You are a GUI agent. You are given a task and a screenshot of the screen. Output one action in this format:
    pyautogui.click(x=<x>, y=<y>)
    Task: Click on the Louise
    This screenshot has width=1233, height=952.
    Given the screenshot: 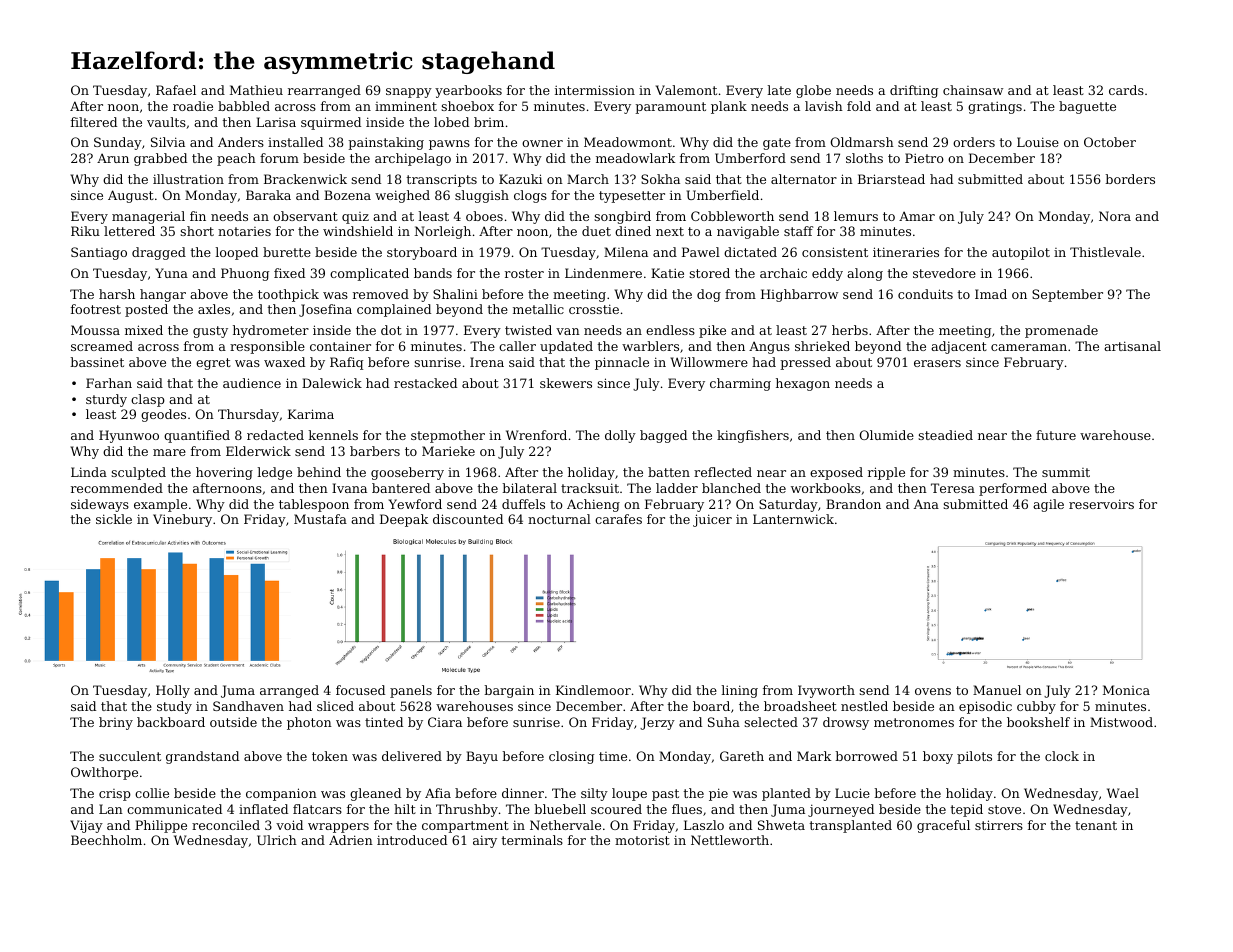 What is the action you would take?
    pyautogui.click(x=1038, y=142)
